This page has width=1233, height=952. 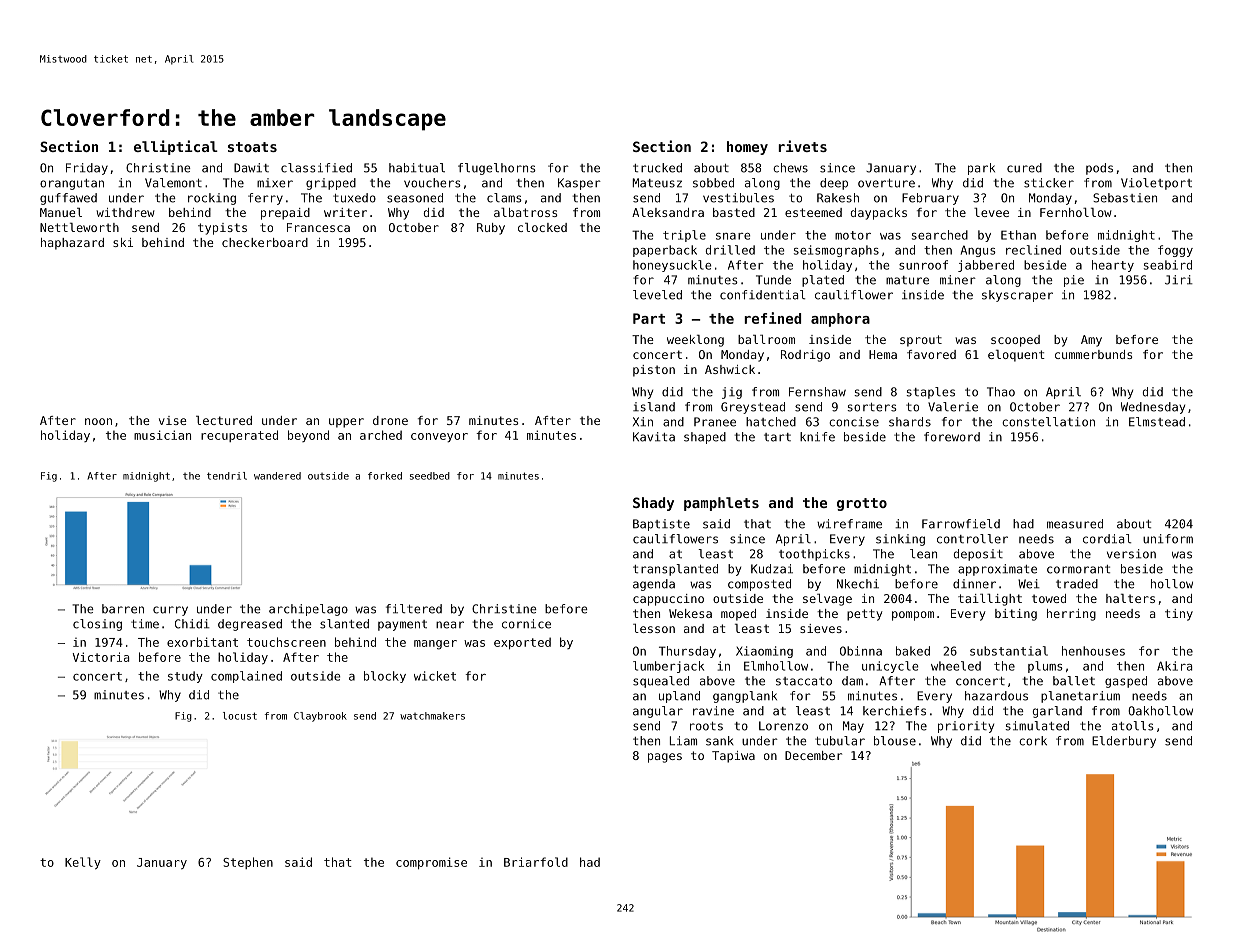 I want to click on cured, so click(x=1024, y=168).
